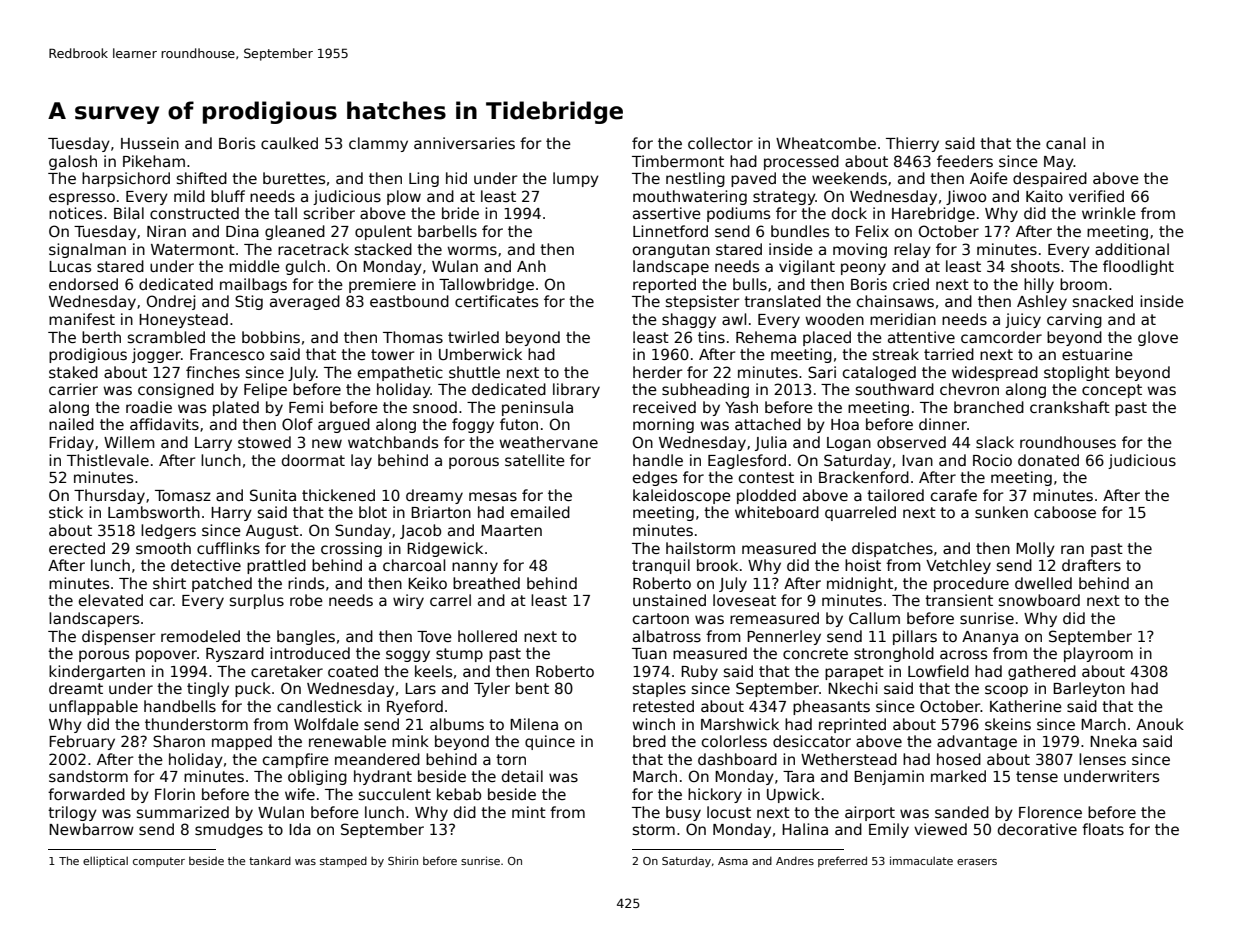 The image size is (1233, 952). Describe the element at coordinates (378, 144) in the screenshot. I see `clammy` at that location.
